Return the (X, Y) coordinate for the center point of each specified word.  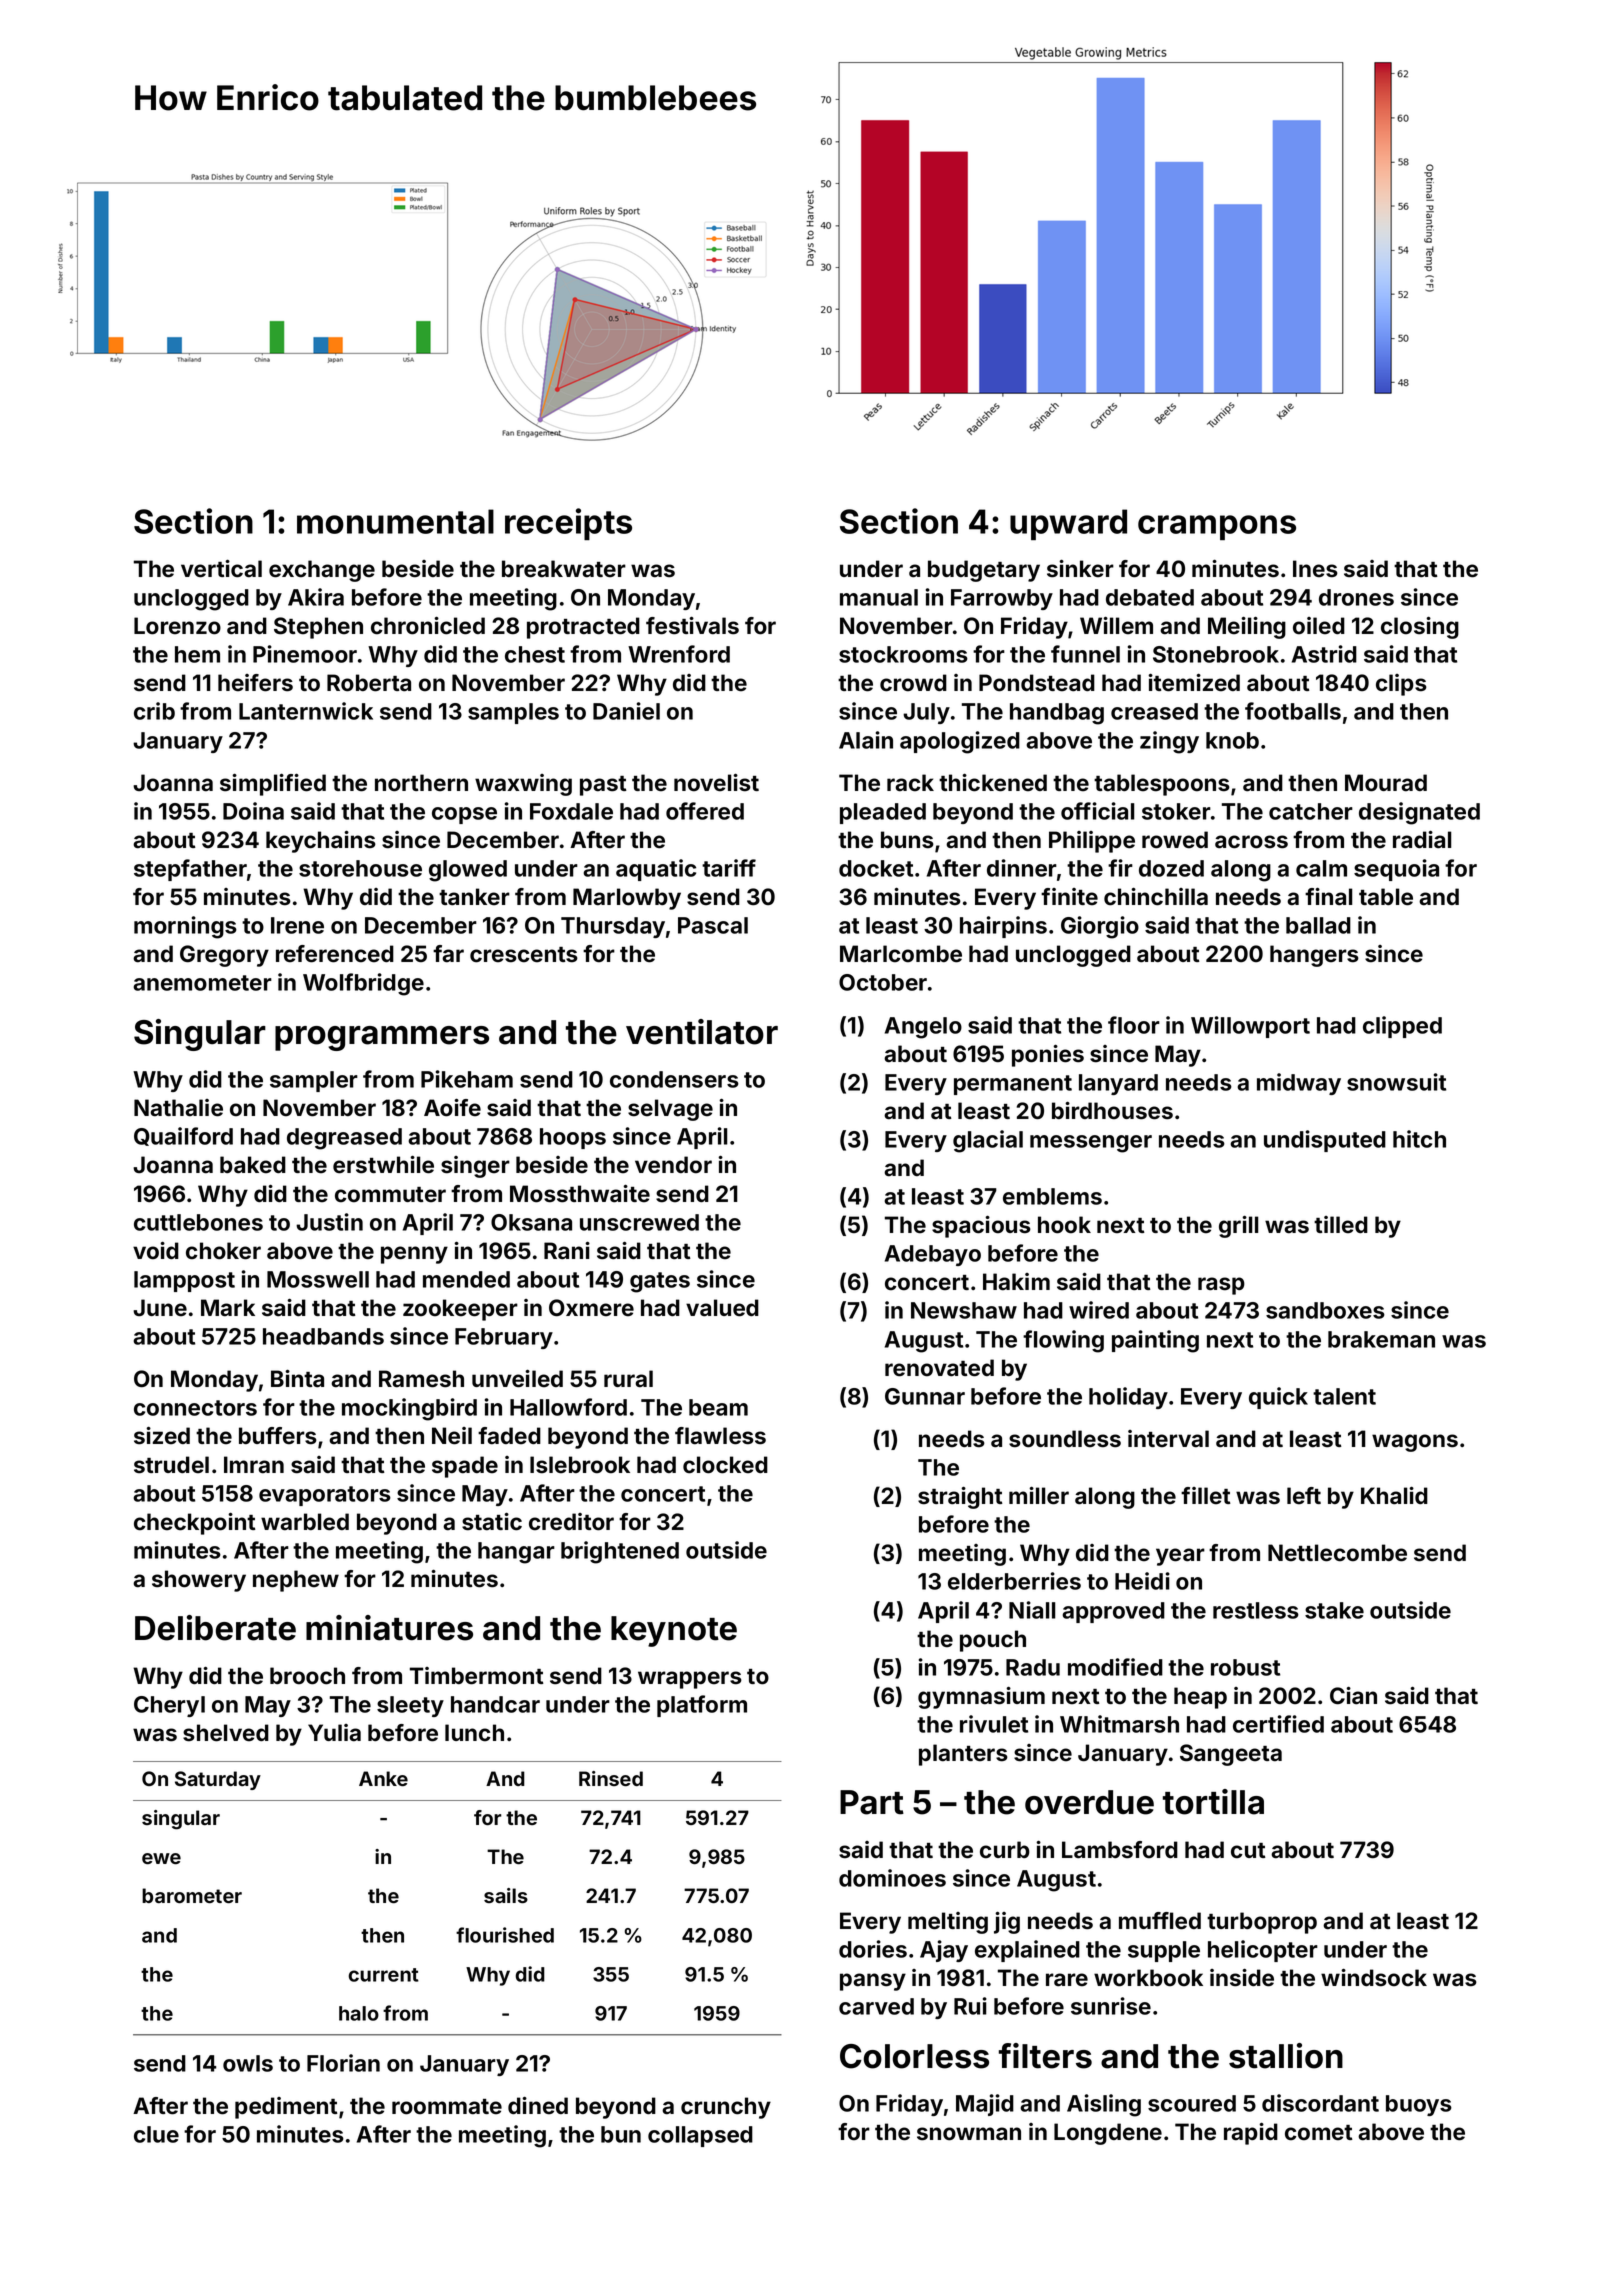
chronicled (428, 626)
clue (156, 2134)
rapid (1251, 2134)
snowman (969, 2134)
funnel (1085, 654)
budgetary (984, 571)
